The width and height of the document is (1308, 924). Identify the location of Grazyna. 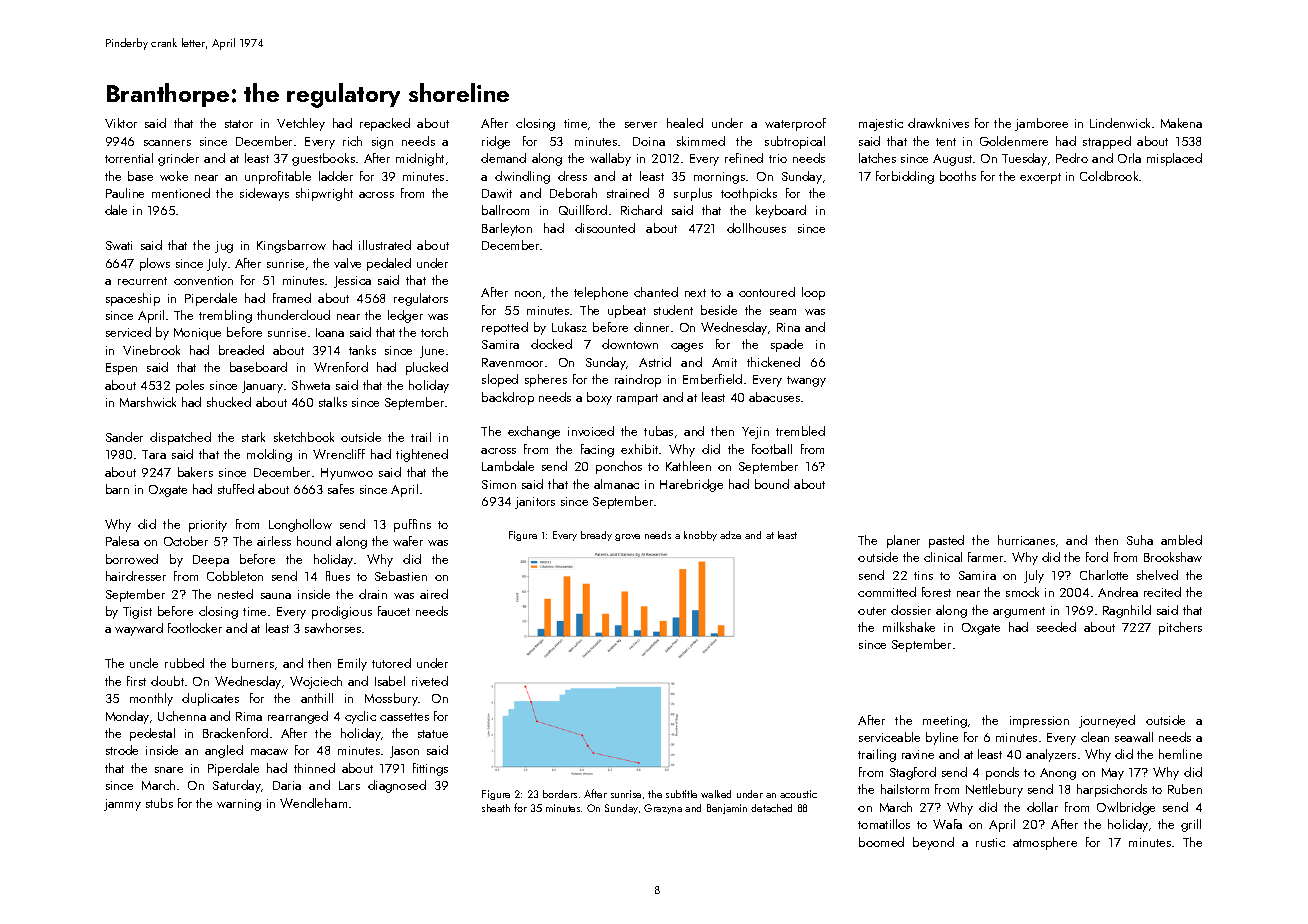
(663, 809).
